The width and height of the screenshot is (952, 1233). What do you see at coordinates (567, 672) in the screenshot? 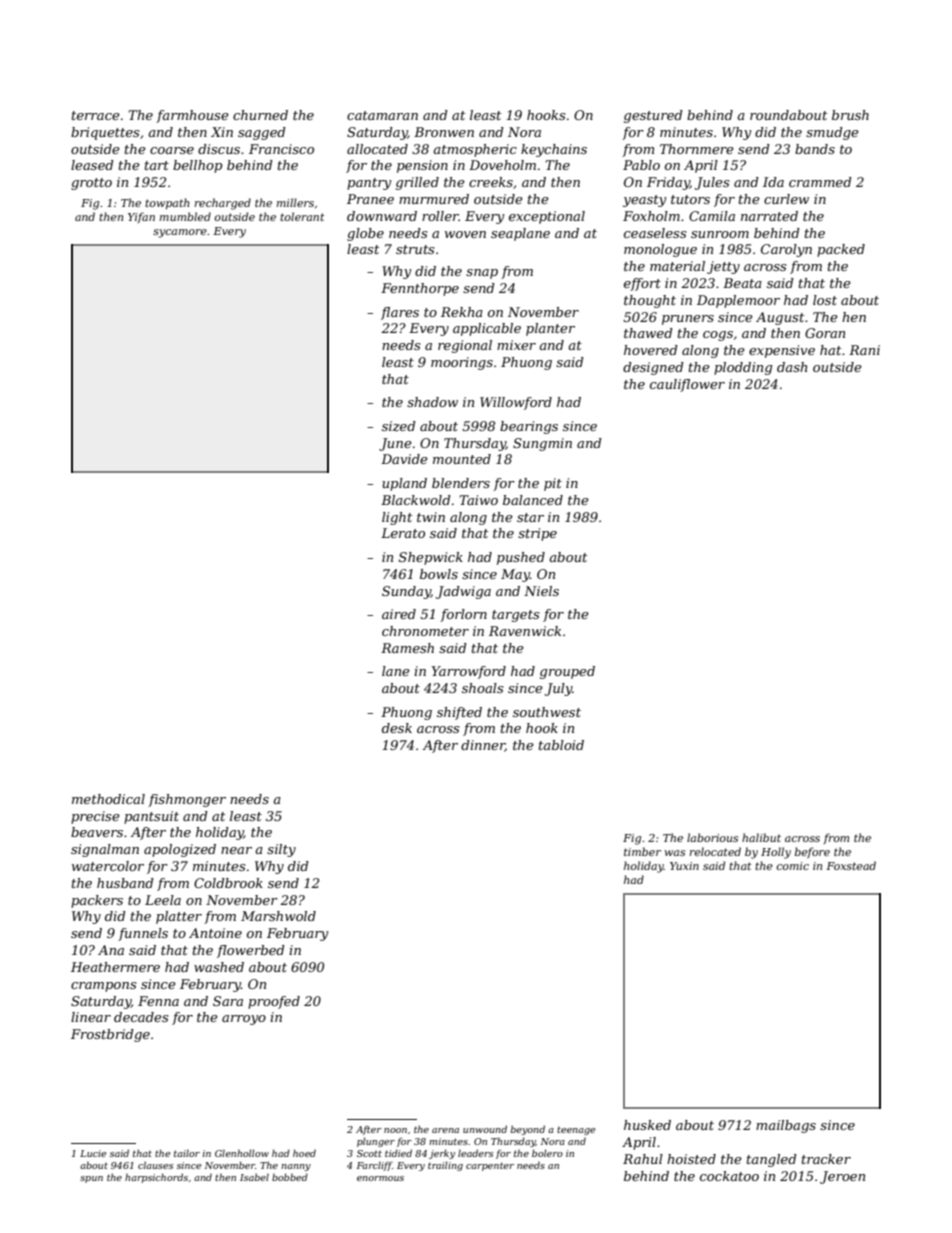
I see `grouped` at bounding box center [567, 672].
